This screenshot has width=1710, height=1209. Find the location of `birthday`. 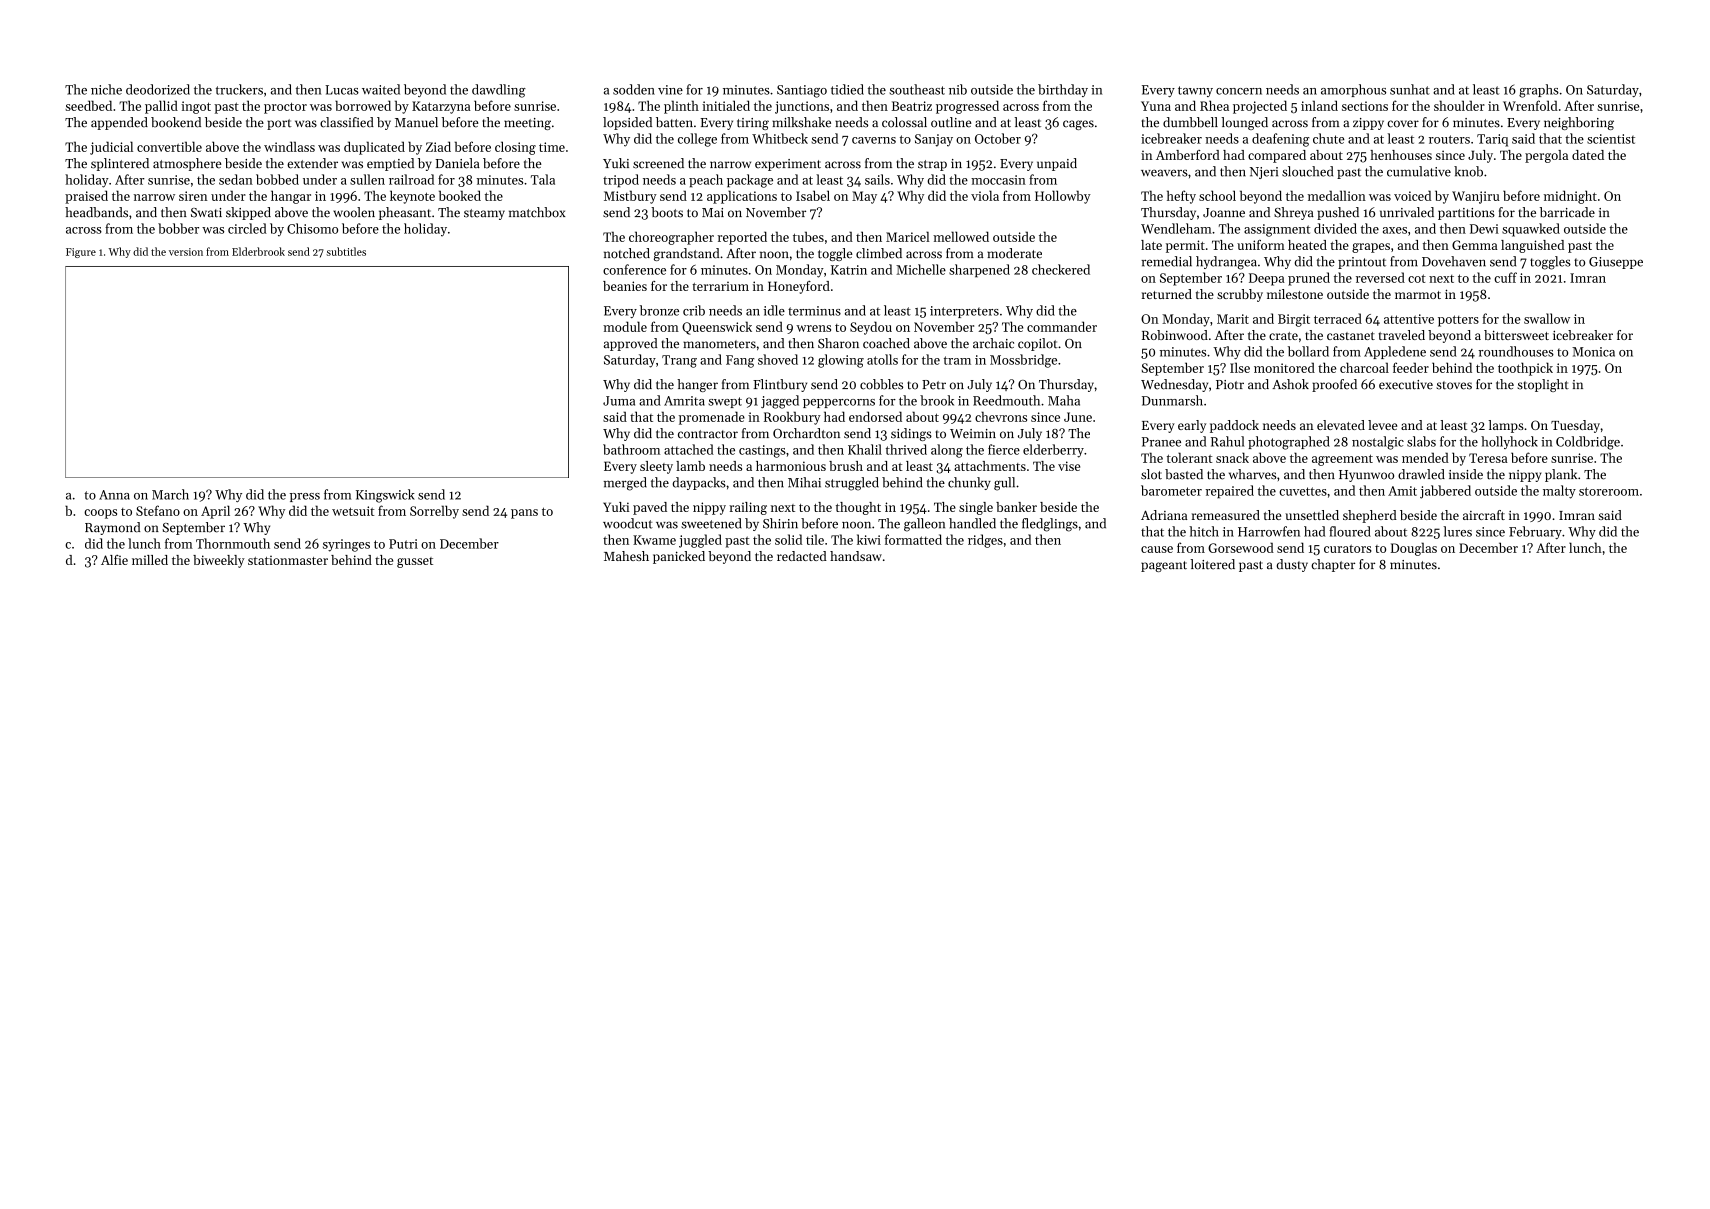

birthday is located at coordinates (1063, 90).
